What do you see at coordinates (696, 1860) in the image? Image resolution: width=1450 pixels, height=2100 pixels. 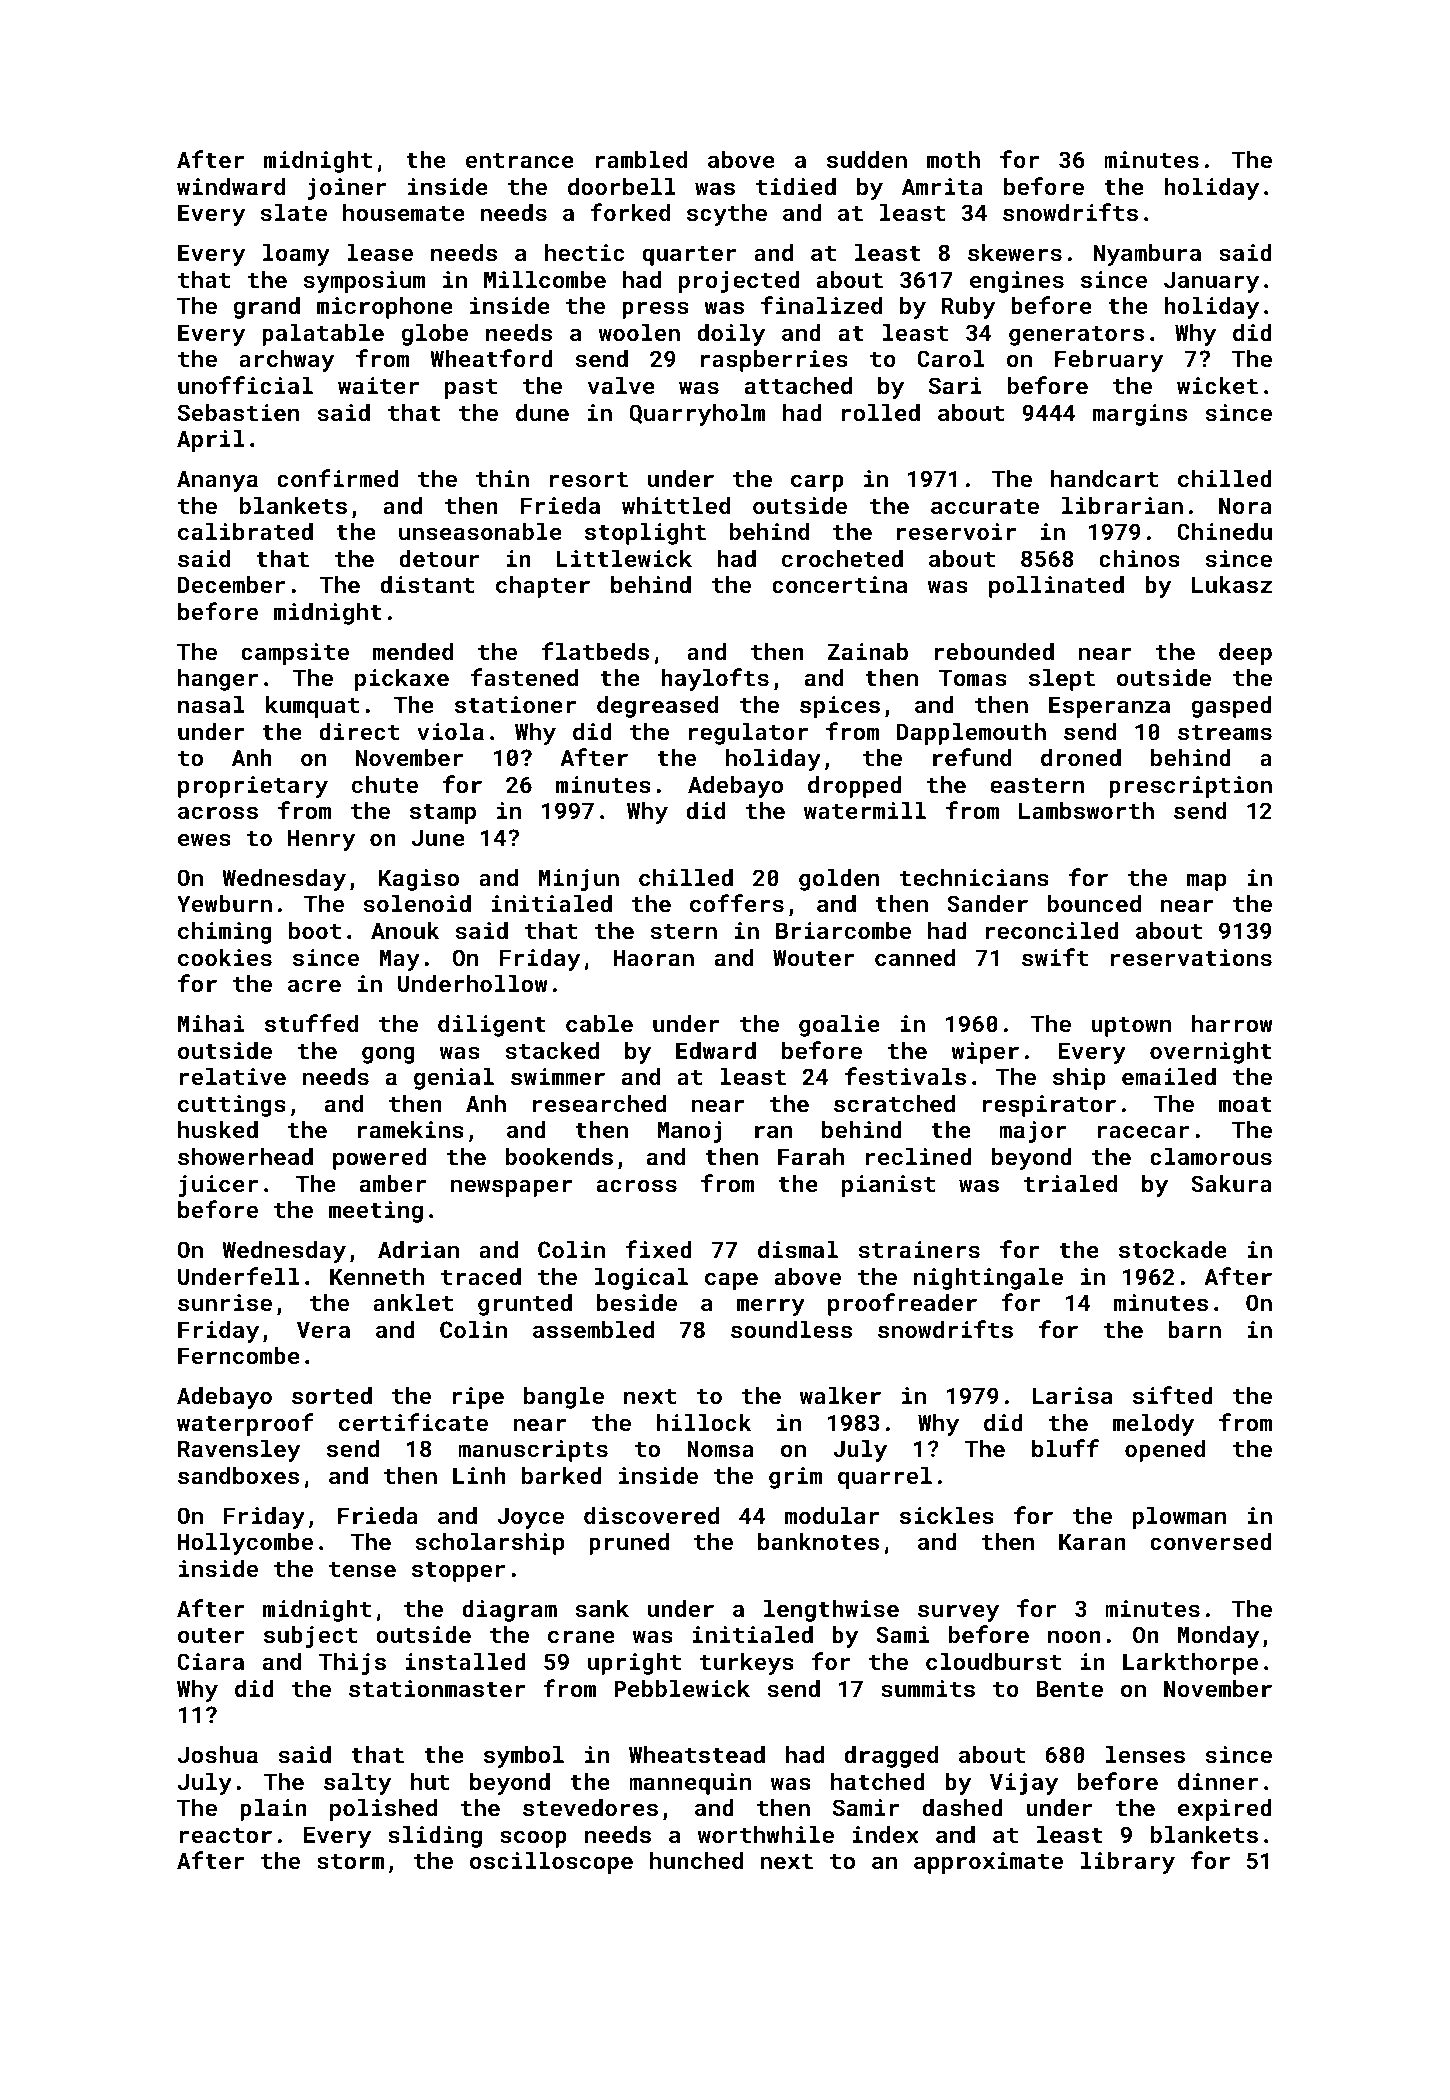 I see `hunched` at bounding box center [696, 1860].
